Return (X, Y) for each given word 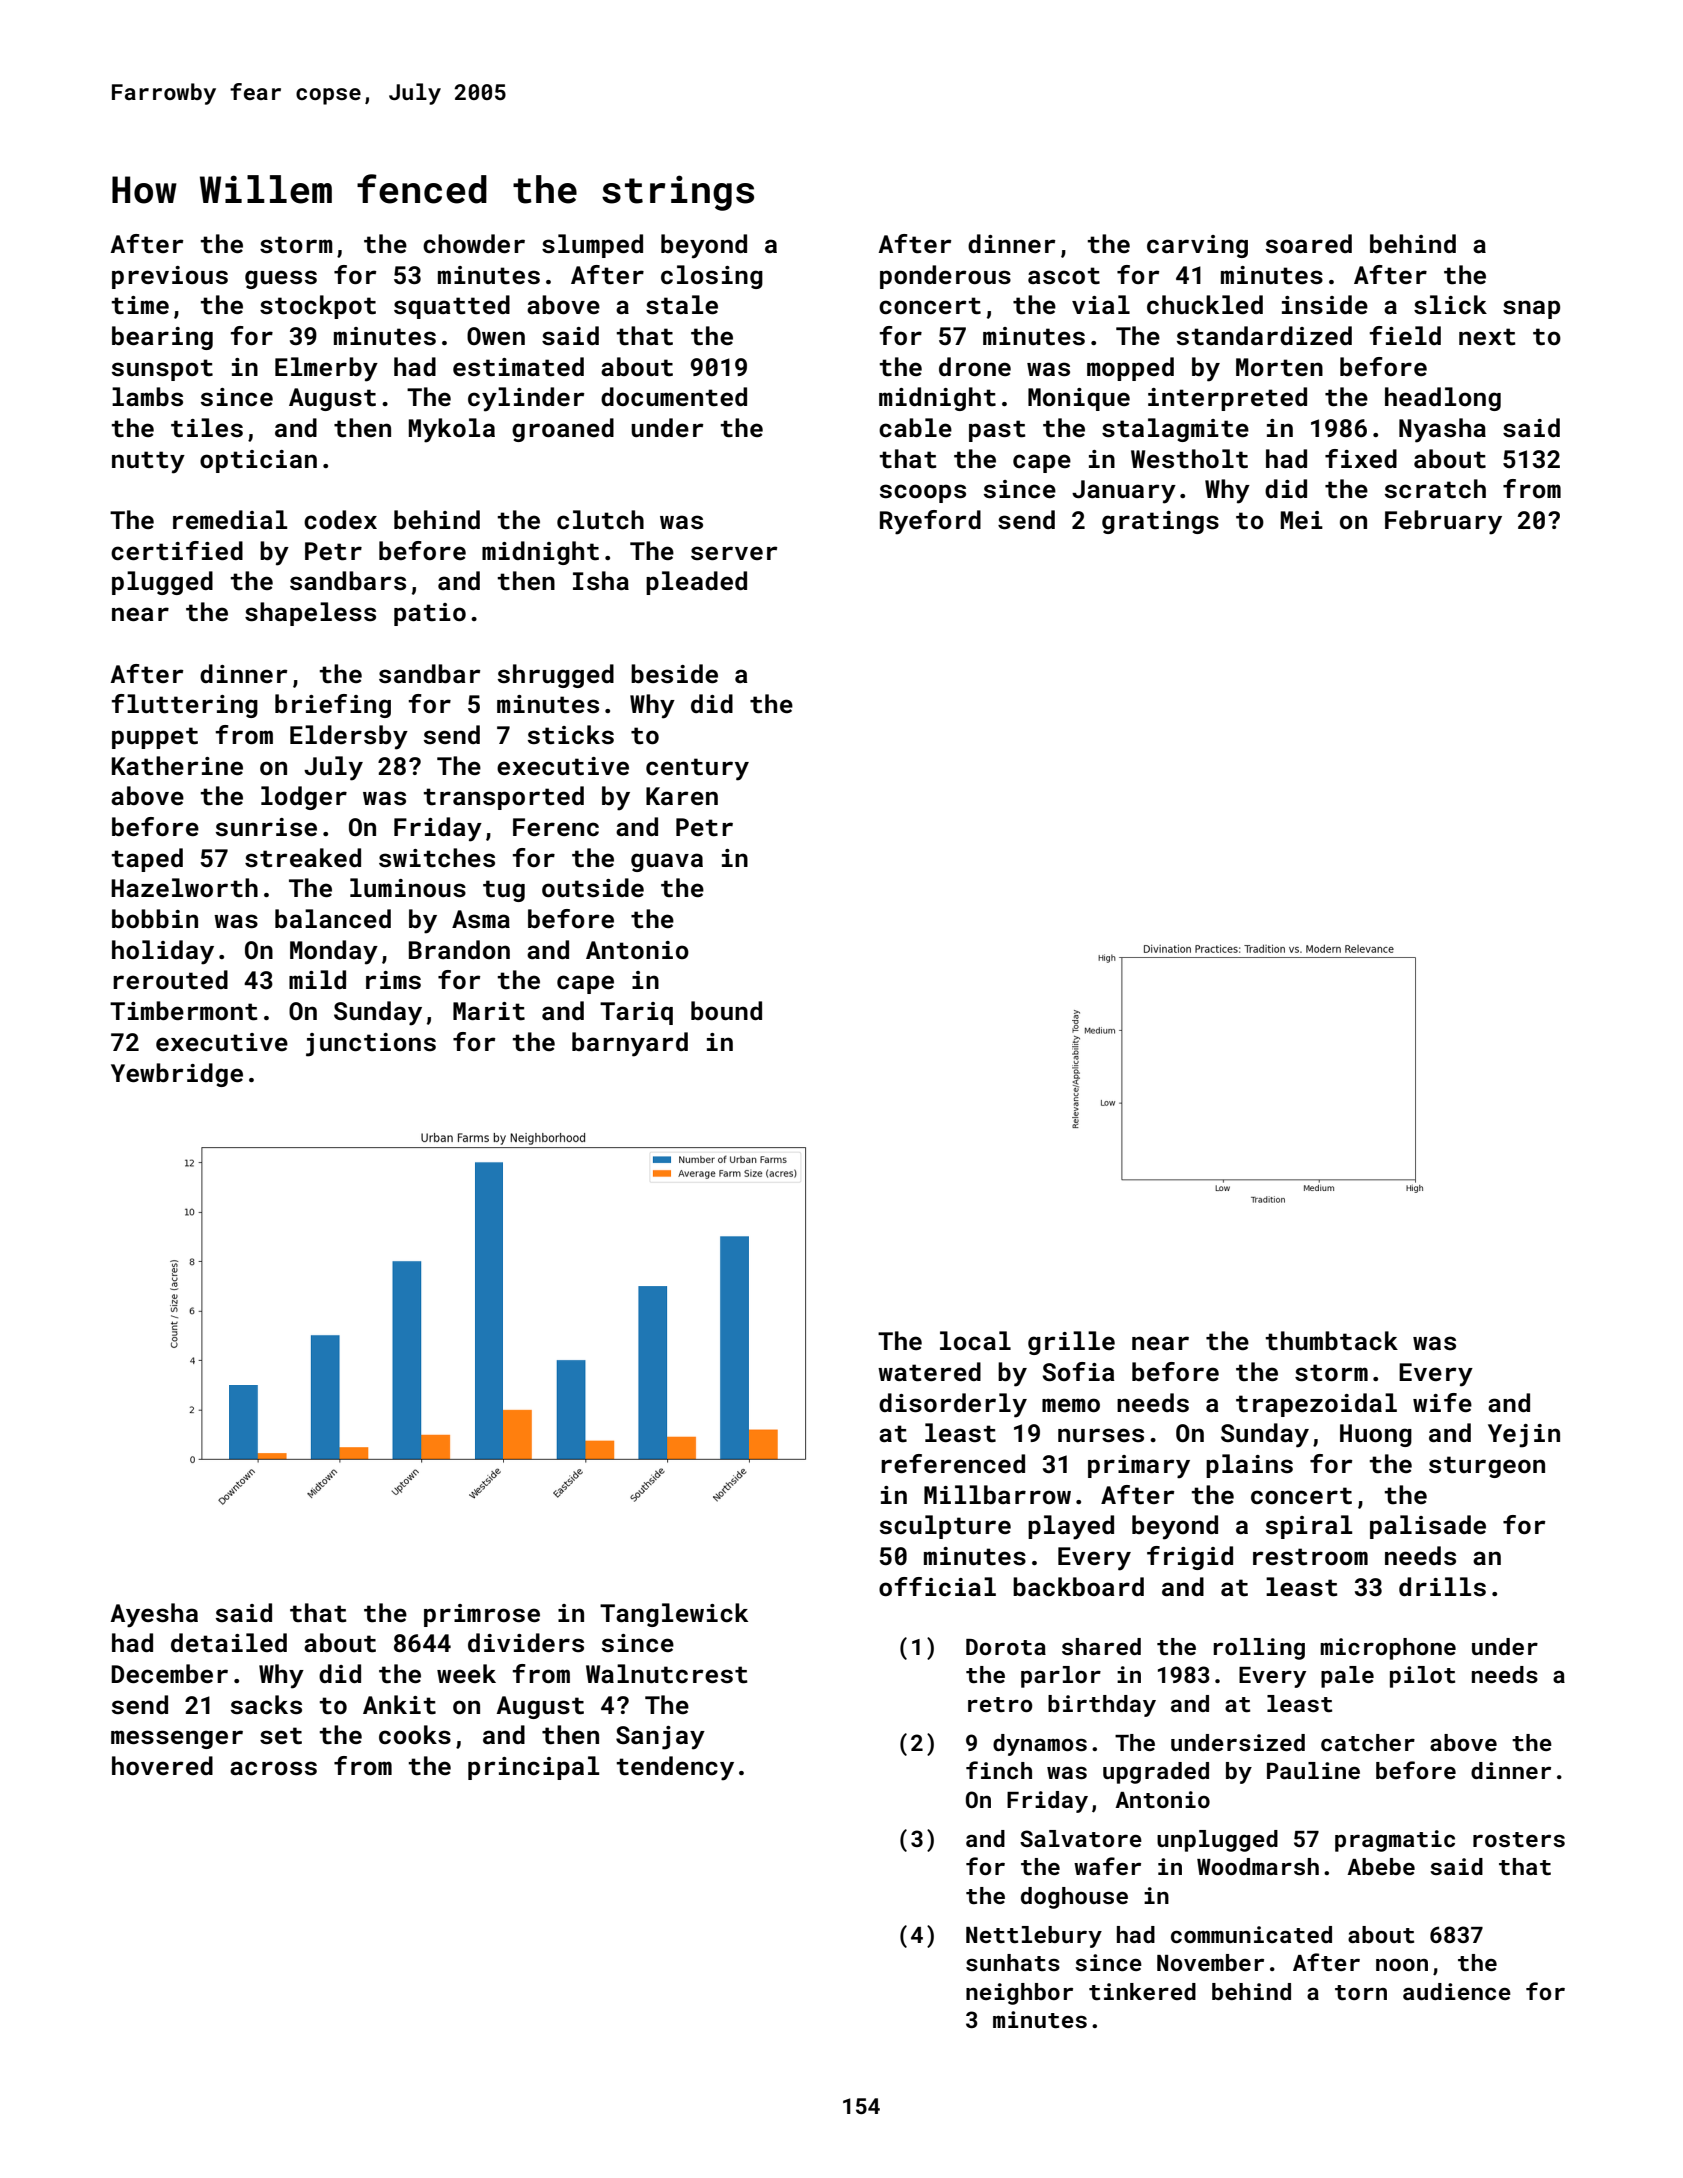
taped (147, 860)
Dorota (1006, 1647)
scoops (923, 493)
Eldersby (349, 737)
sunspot (162, 370)
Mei (1302, 520)
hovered (162, 1765)
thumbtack (1331, 1341)
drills (1442, 1586)
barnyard (630, 1044)
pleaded (696, 583)
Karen (682, 796)
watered (929, 1372)
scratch (1435, 489)
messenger (177, 1739)
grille (1071, 1343)
